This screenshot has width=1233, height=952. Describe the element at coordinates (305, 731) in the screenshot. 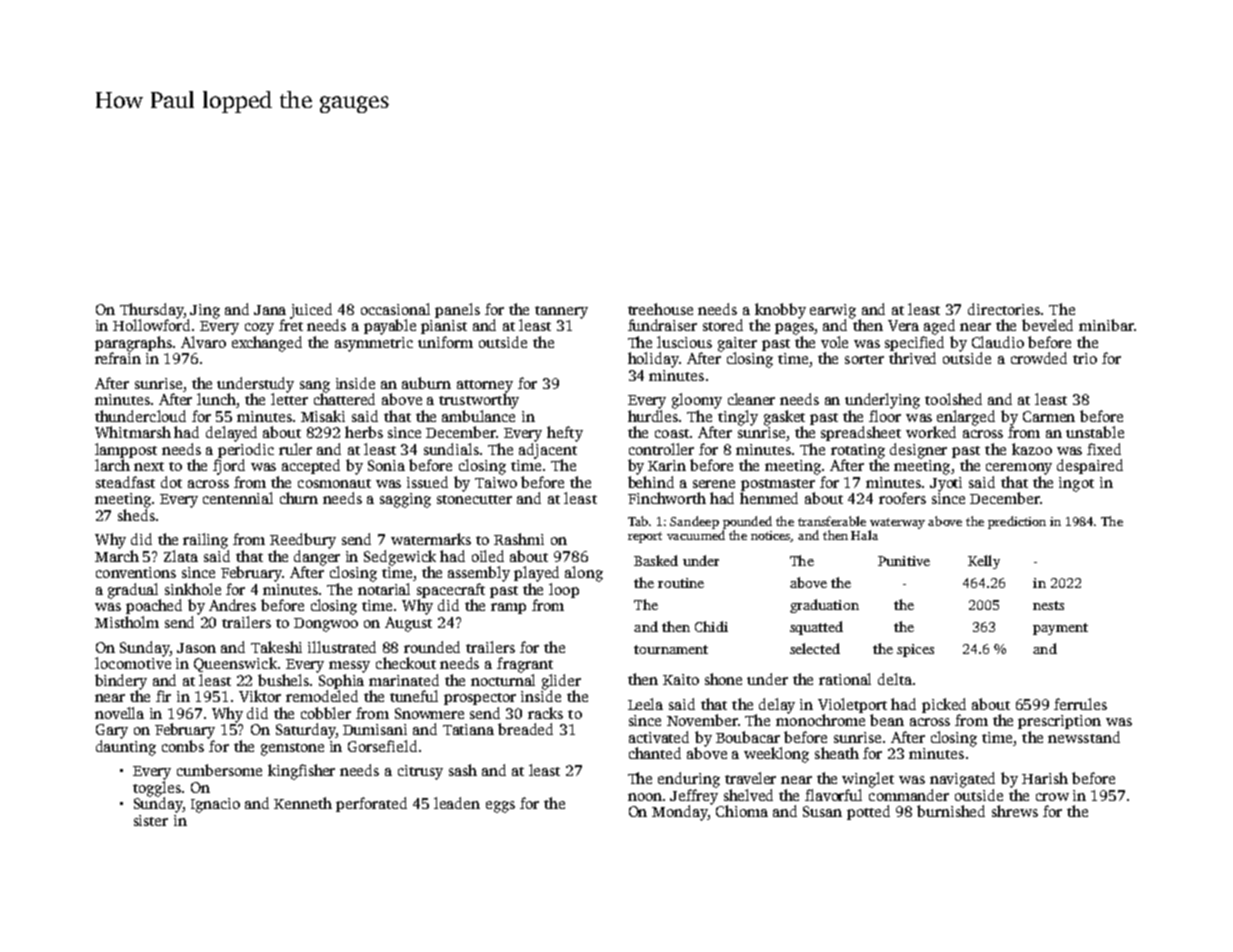

I see `Saturday` at that location.
